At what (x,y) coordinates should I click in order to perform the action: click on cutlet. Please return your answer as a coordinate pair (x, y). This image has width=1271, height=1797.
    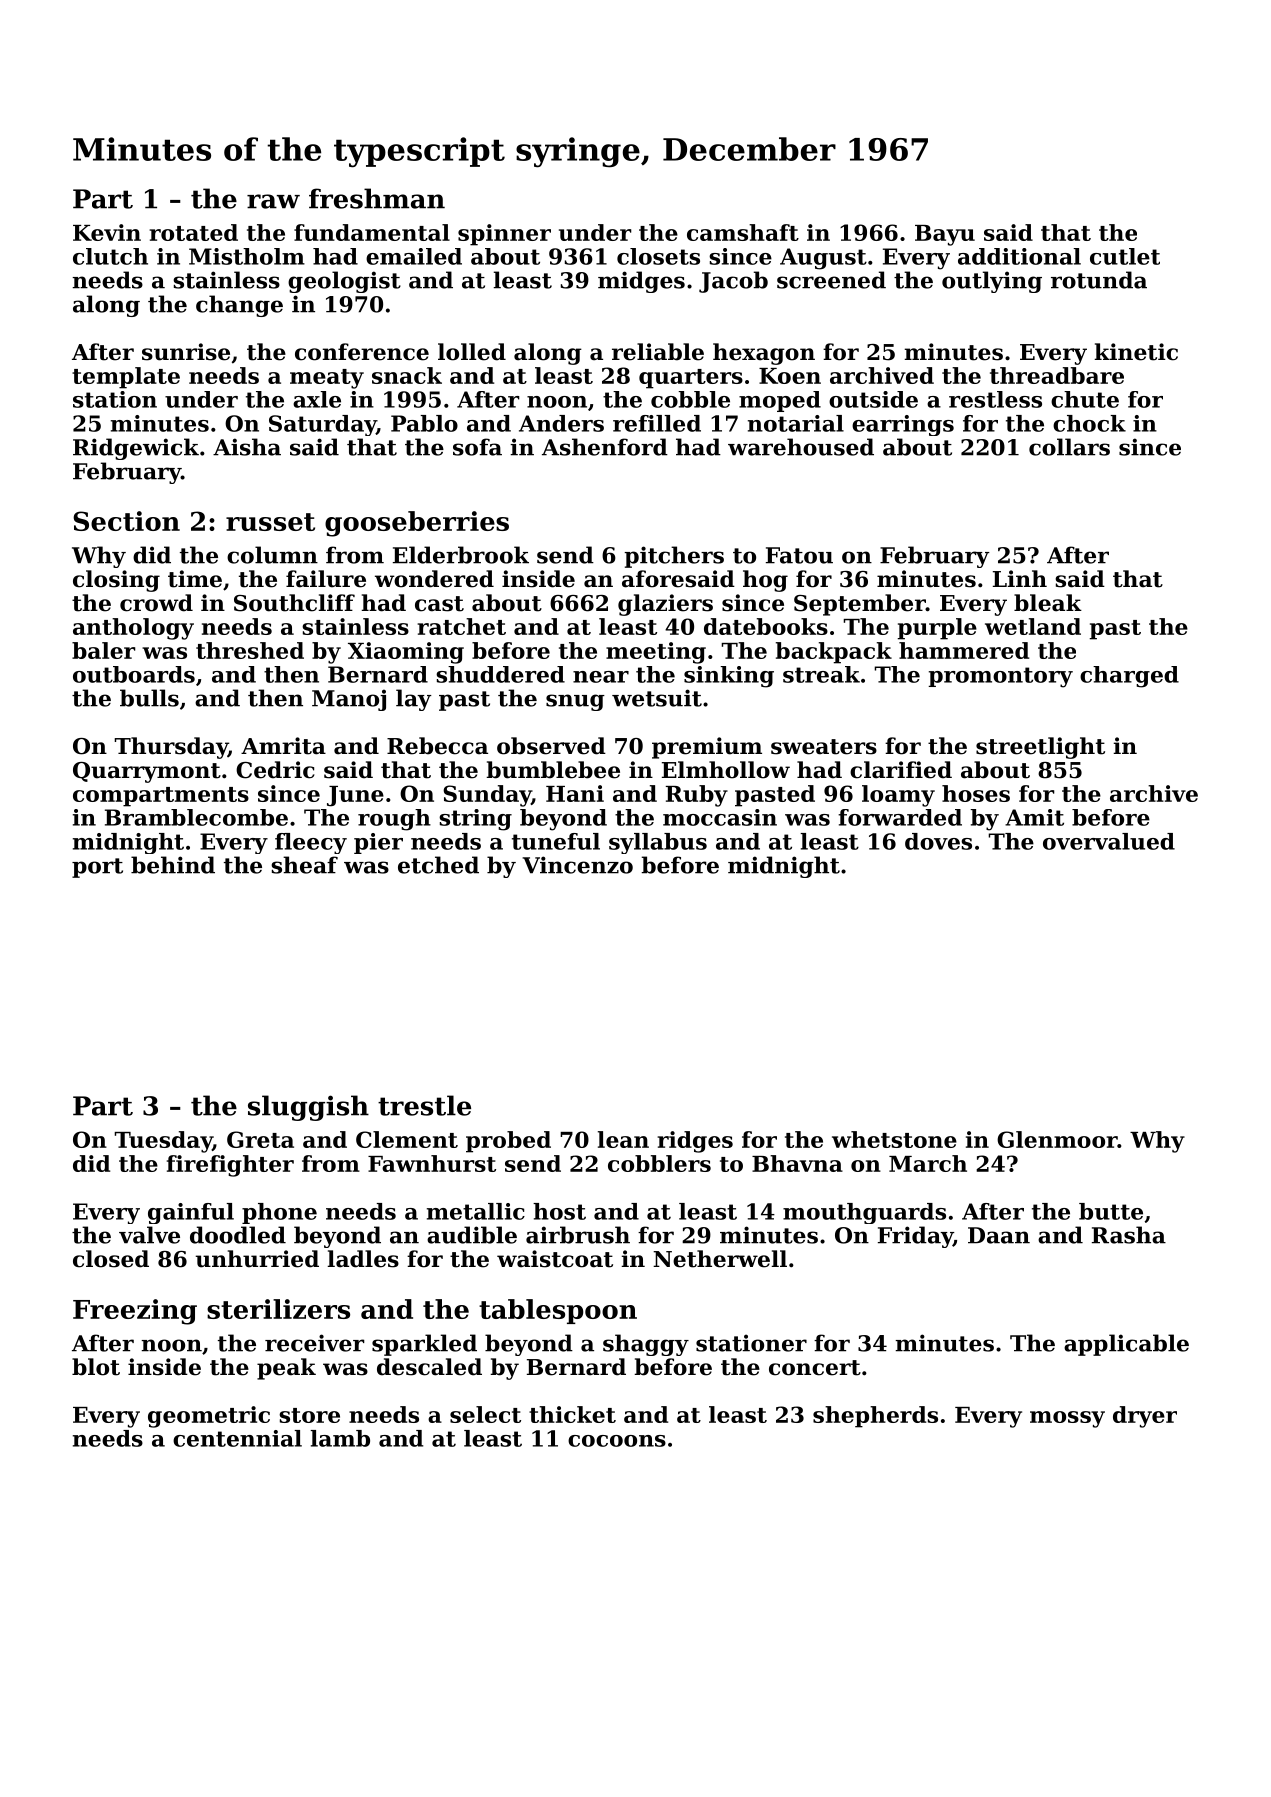
    Looking at the image, I should click on (1125, 256).
